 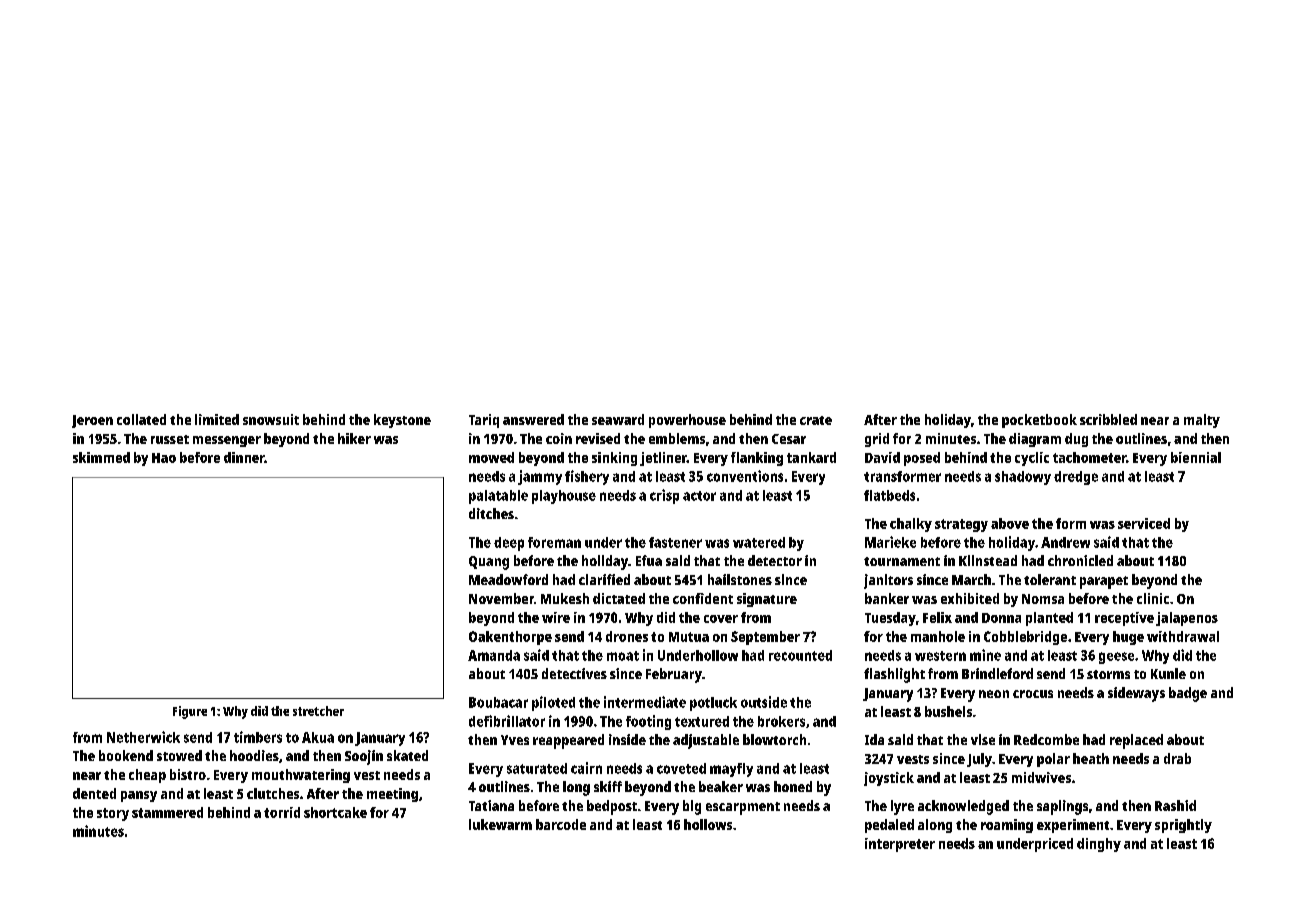 I want to click on Kunle, so click(x=1168, y=673).
